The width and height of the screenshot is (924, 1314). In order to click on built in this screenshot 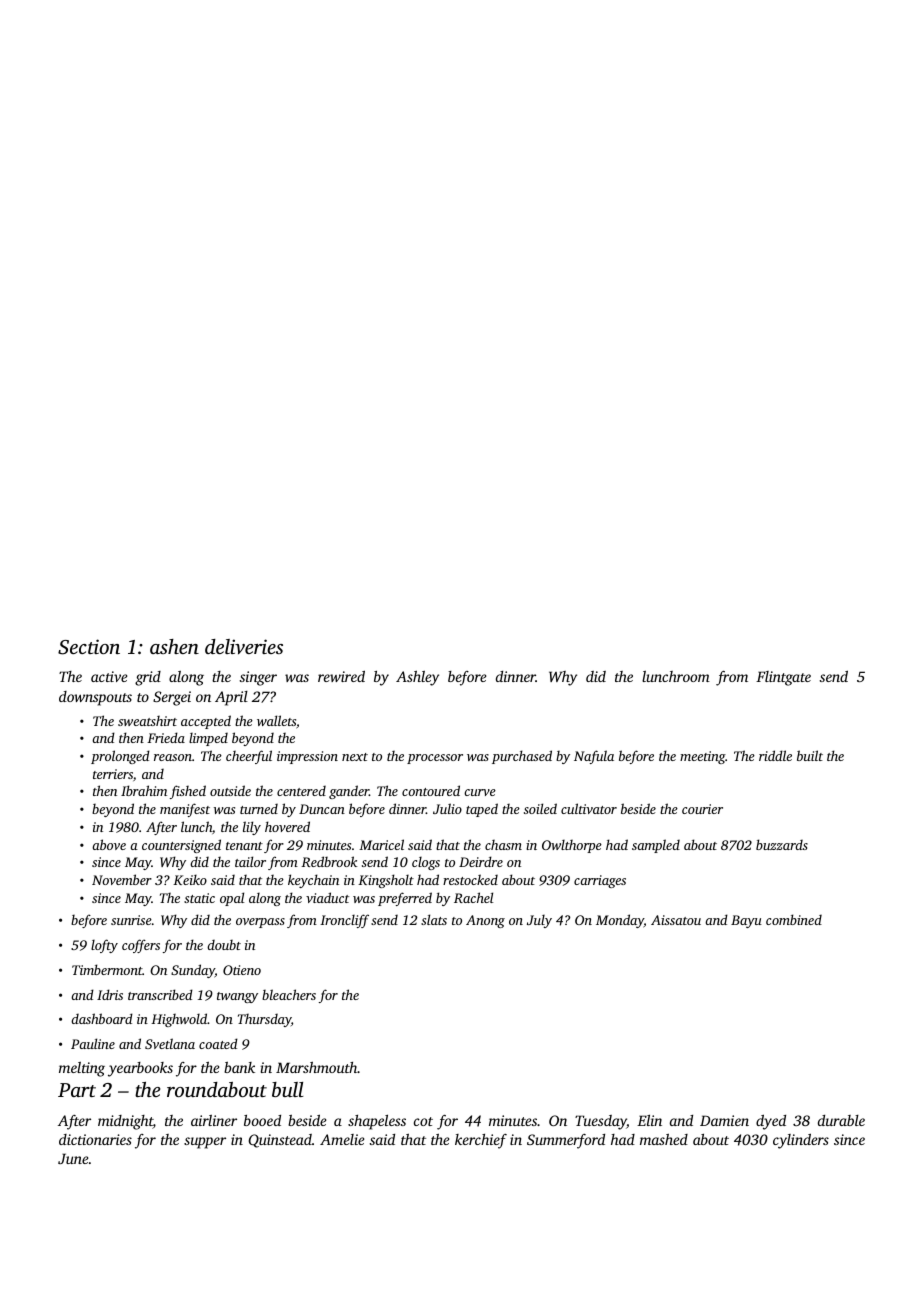, I will do `click(810, 755)`.
